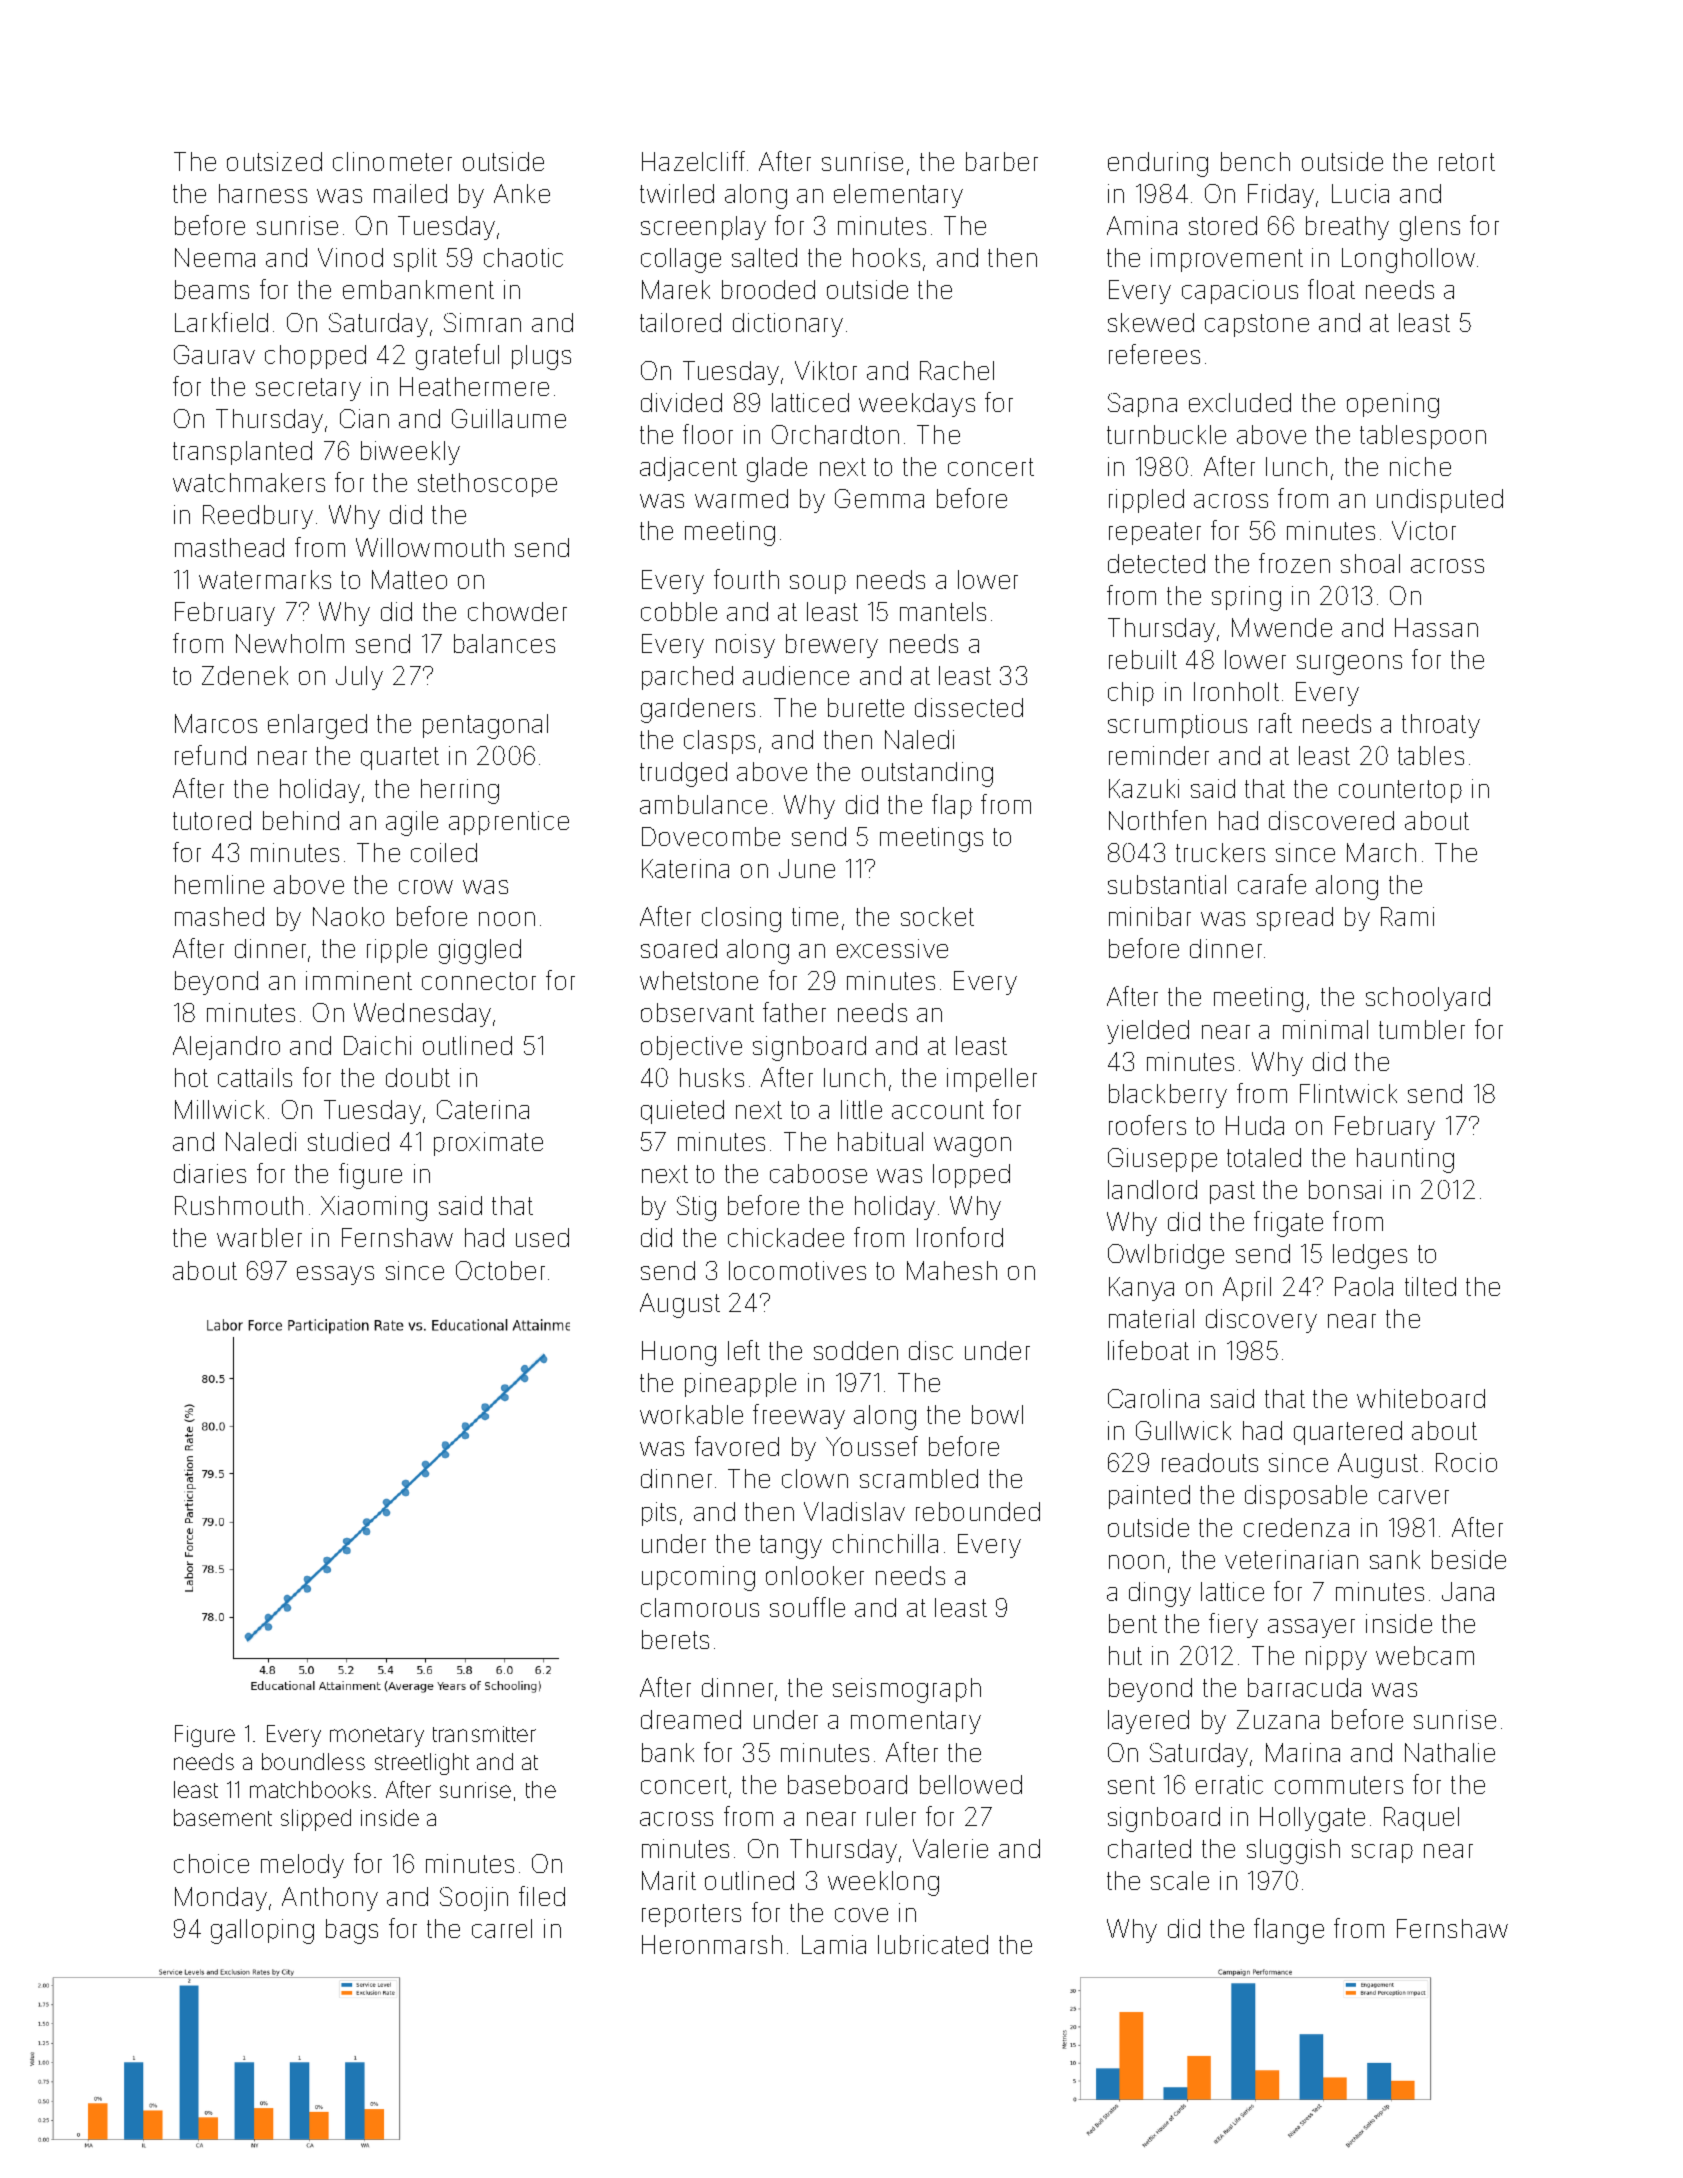  What do you see at coordinates (1336, 1658) in the page?
I see `nippy` at bounding box center [1336, 1658].
